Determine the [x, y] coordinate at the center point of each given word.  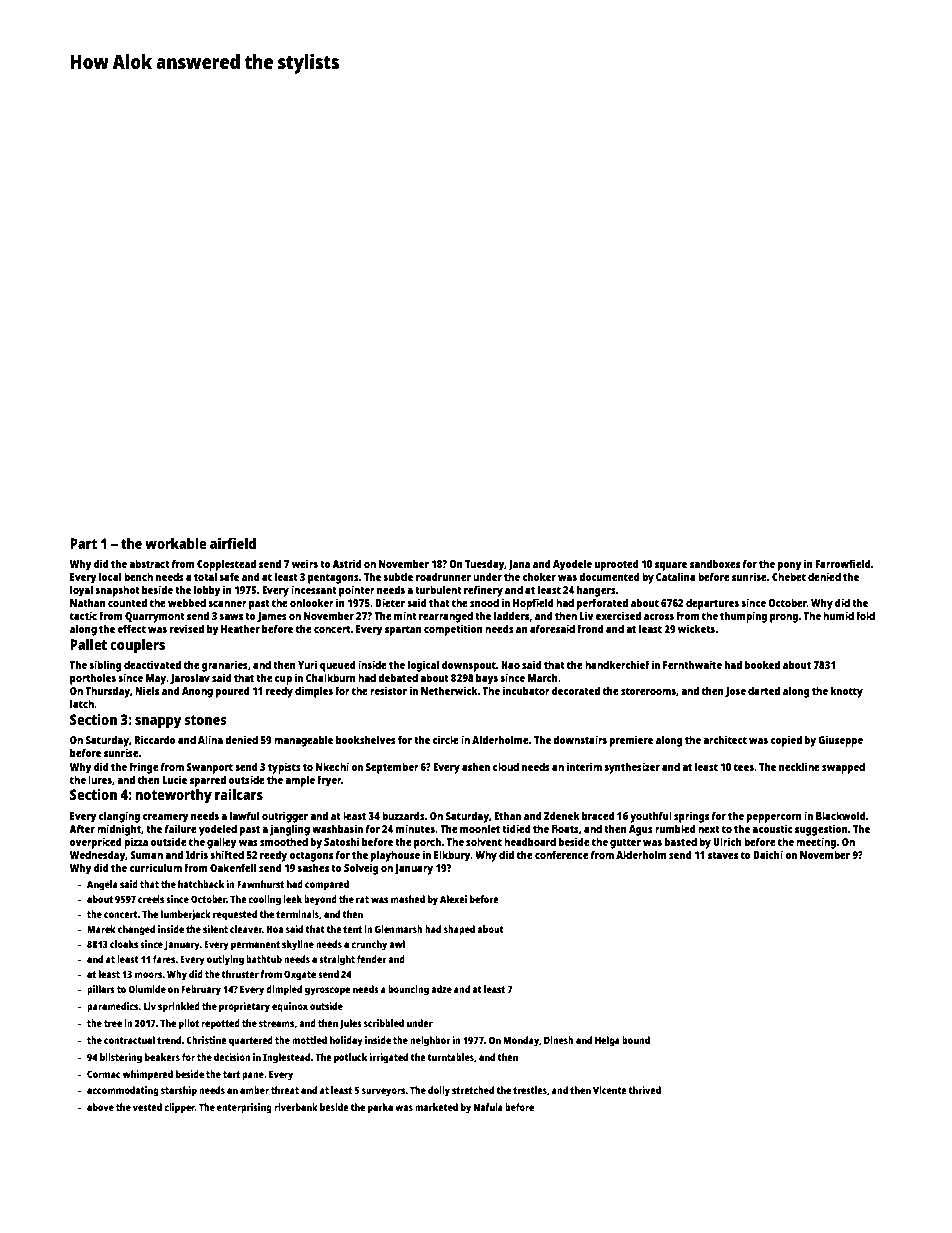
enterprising [244, 1108]
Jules [350, 1024]
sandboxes [715, 563]
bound [636, 1040]
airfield [233, 543]
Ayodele [572, 565]
